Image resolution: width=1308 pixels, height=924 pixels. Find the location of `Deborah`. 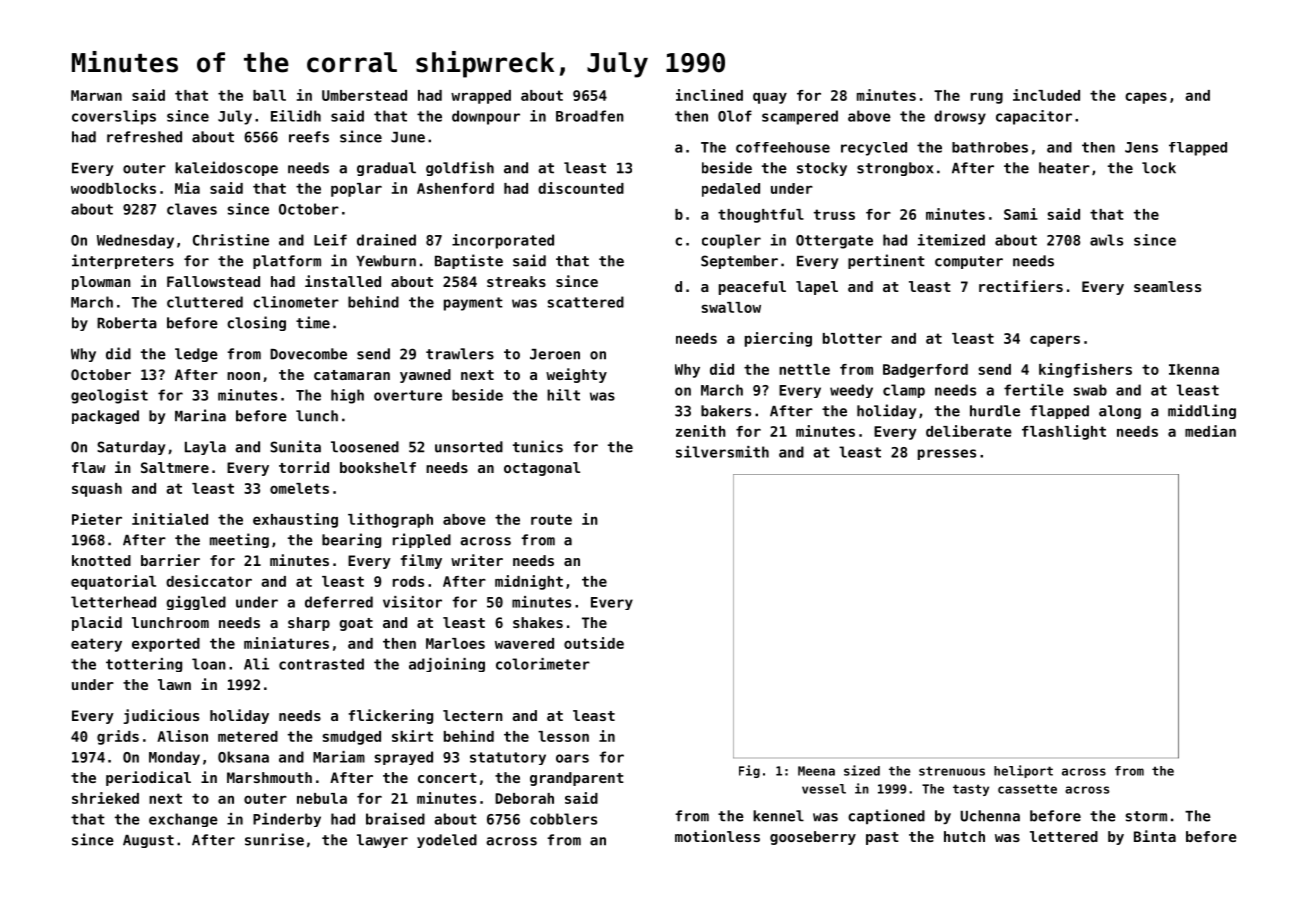

Deborah is located at coordinates (524, 798).
